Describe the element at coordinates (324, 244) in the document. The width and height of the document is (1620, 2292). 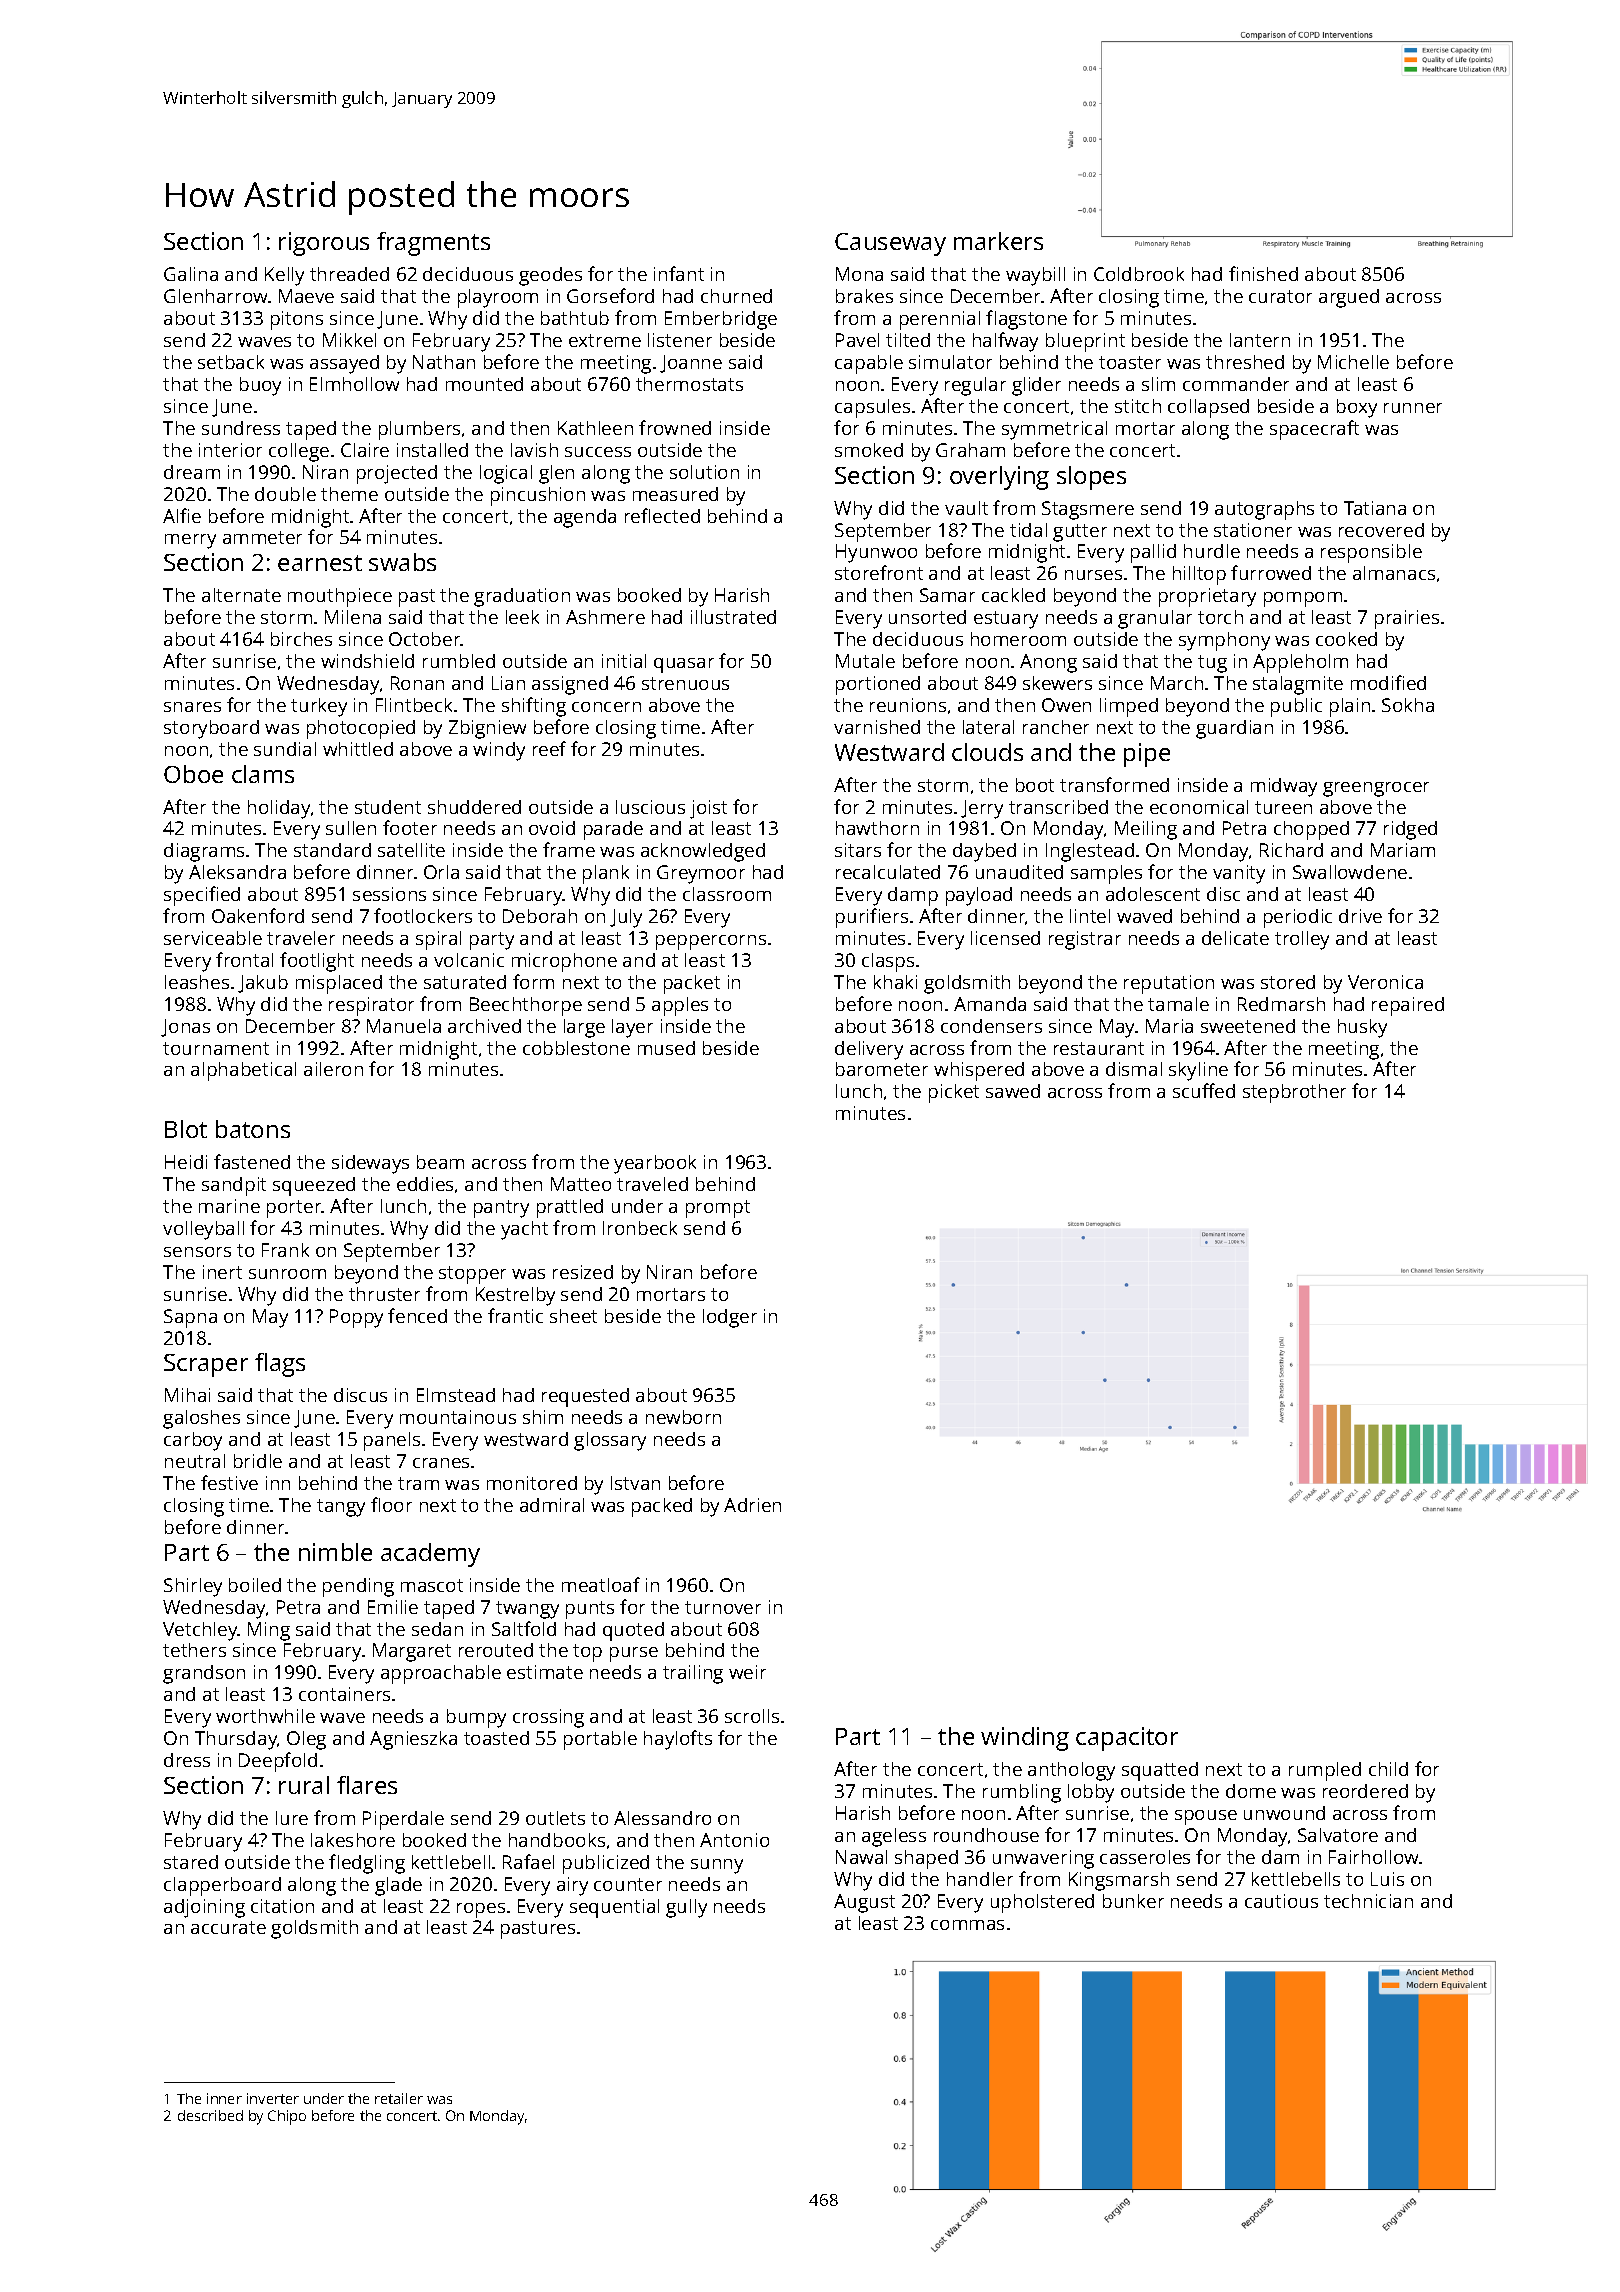
I see `rigorous` at that location.
